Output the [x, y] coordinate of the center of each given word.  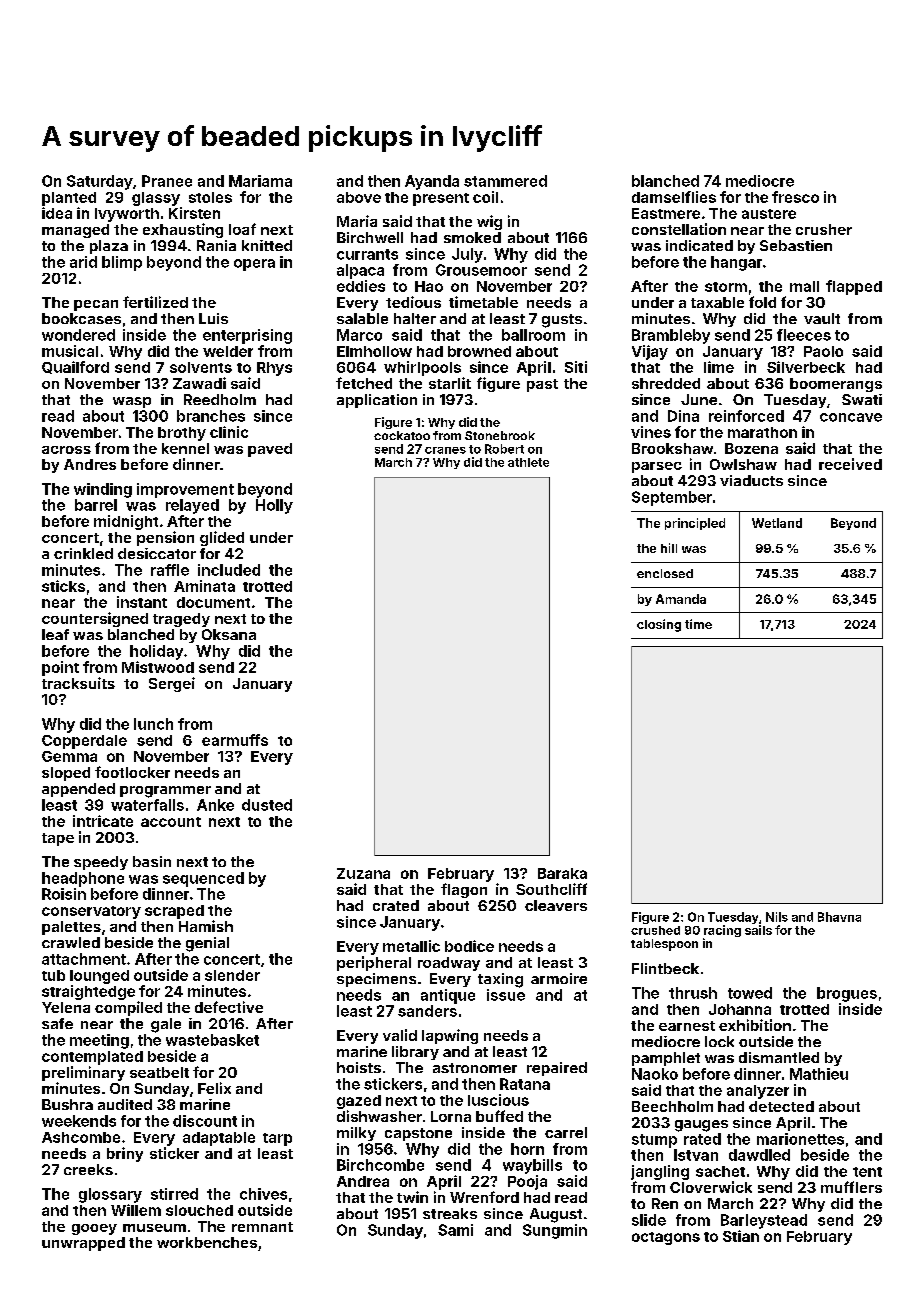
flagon [464, 890]
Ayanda [432, 182]
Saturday [100, 182]
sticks [63, 586]
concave [851, 417]
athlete [528, 462]
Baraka [562, 873]
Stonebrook [500, 435]
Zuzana [363, 873]
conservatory [91, 912]
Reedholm [220, 399]
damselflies [674, 197]
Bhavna [839, 917]
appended [78, 790]
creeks [88, 1169]
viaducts [751, 480]
